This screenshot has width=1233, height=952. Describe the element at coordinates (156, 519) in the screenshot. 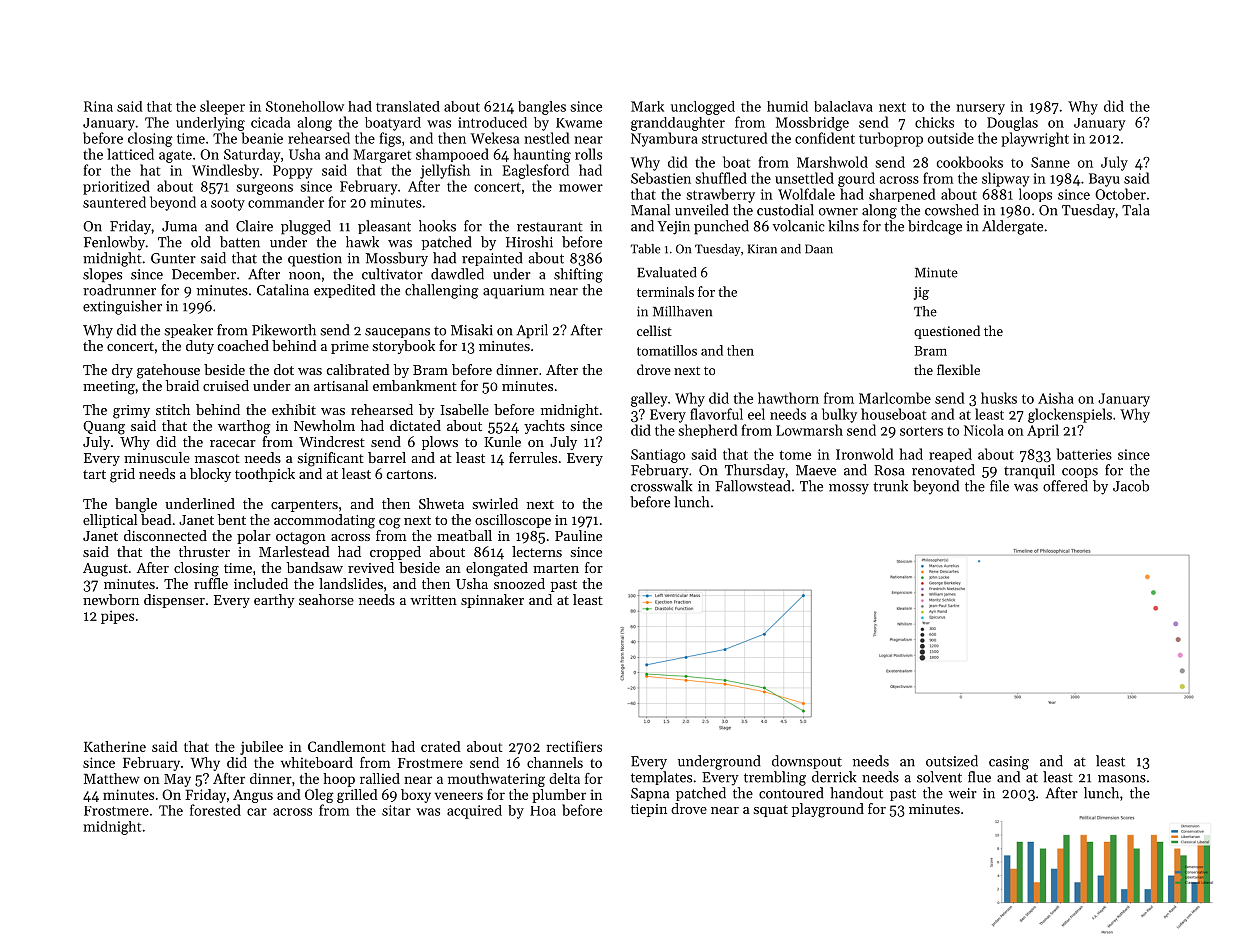

I see `bead` at that location.
